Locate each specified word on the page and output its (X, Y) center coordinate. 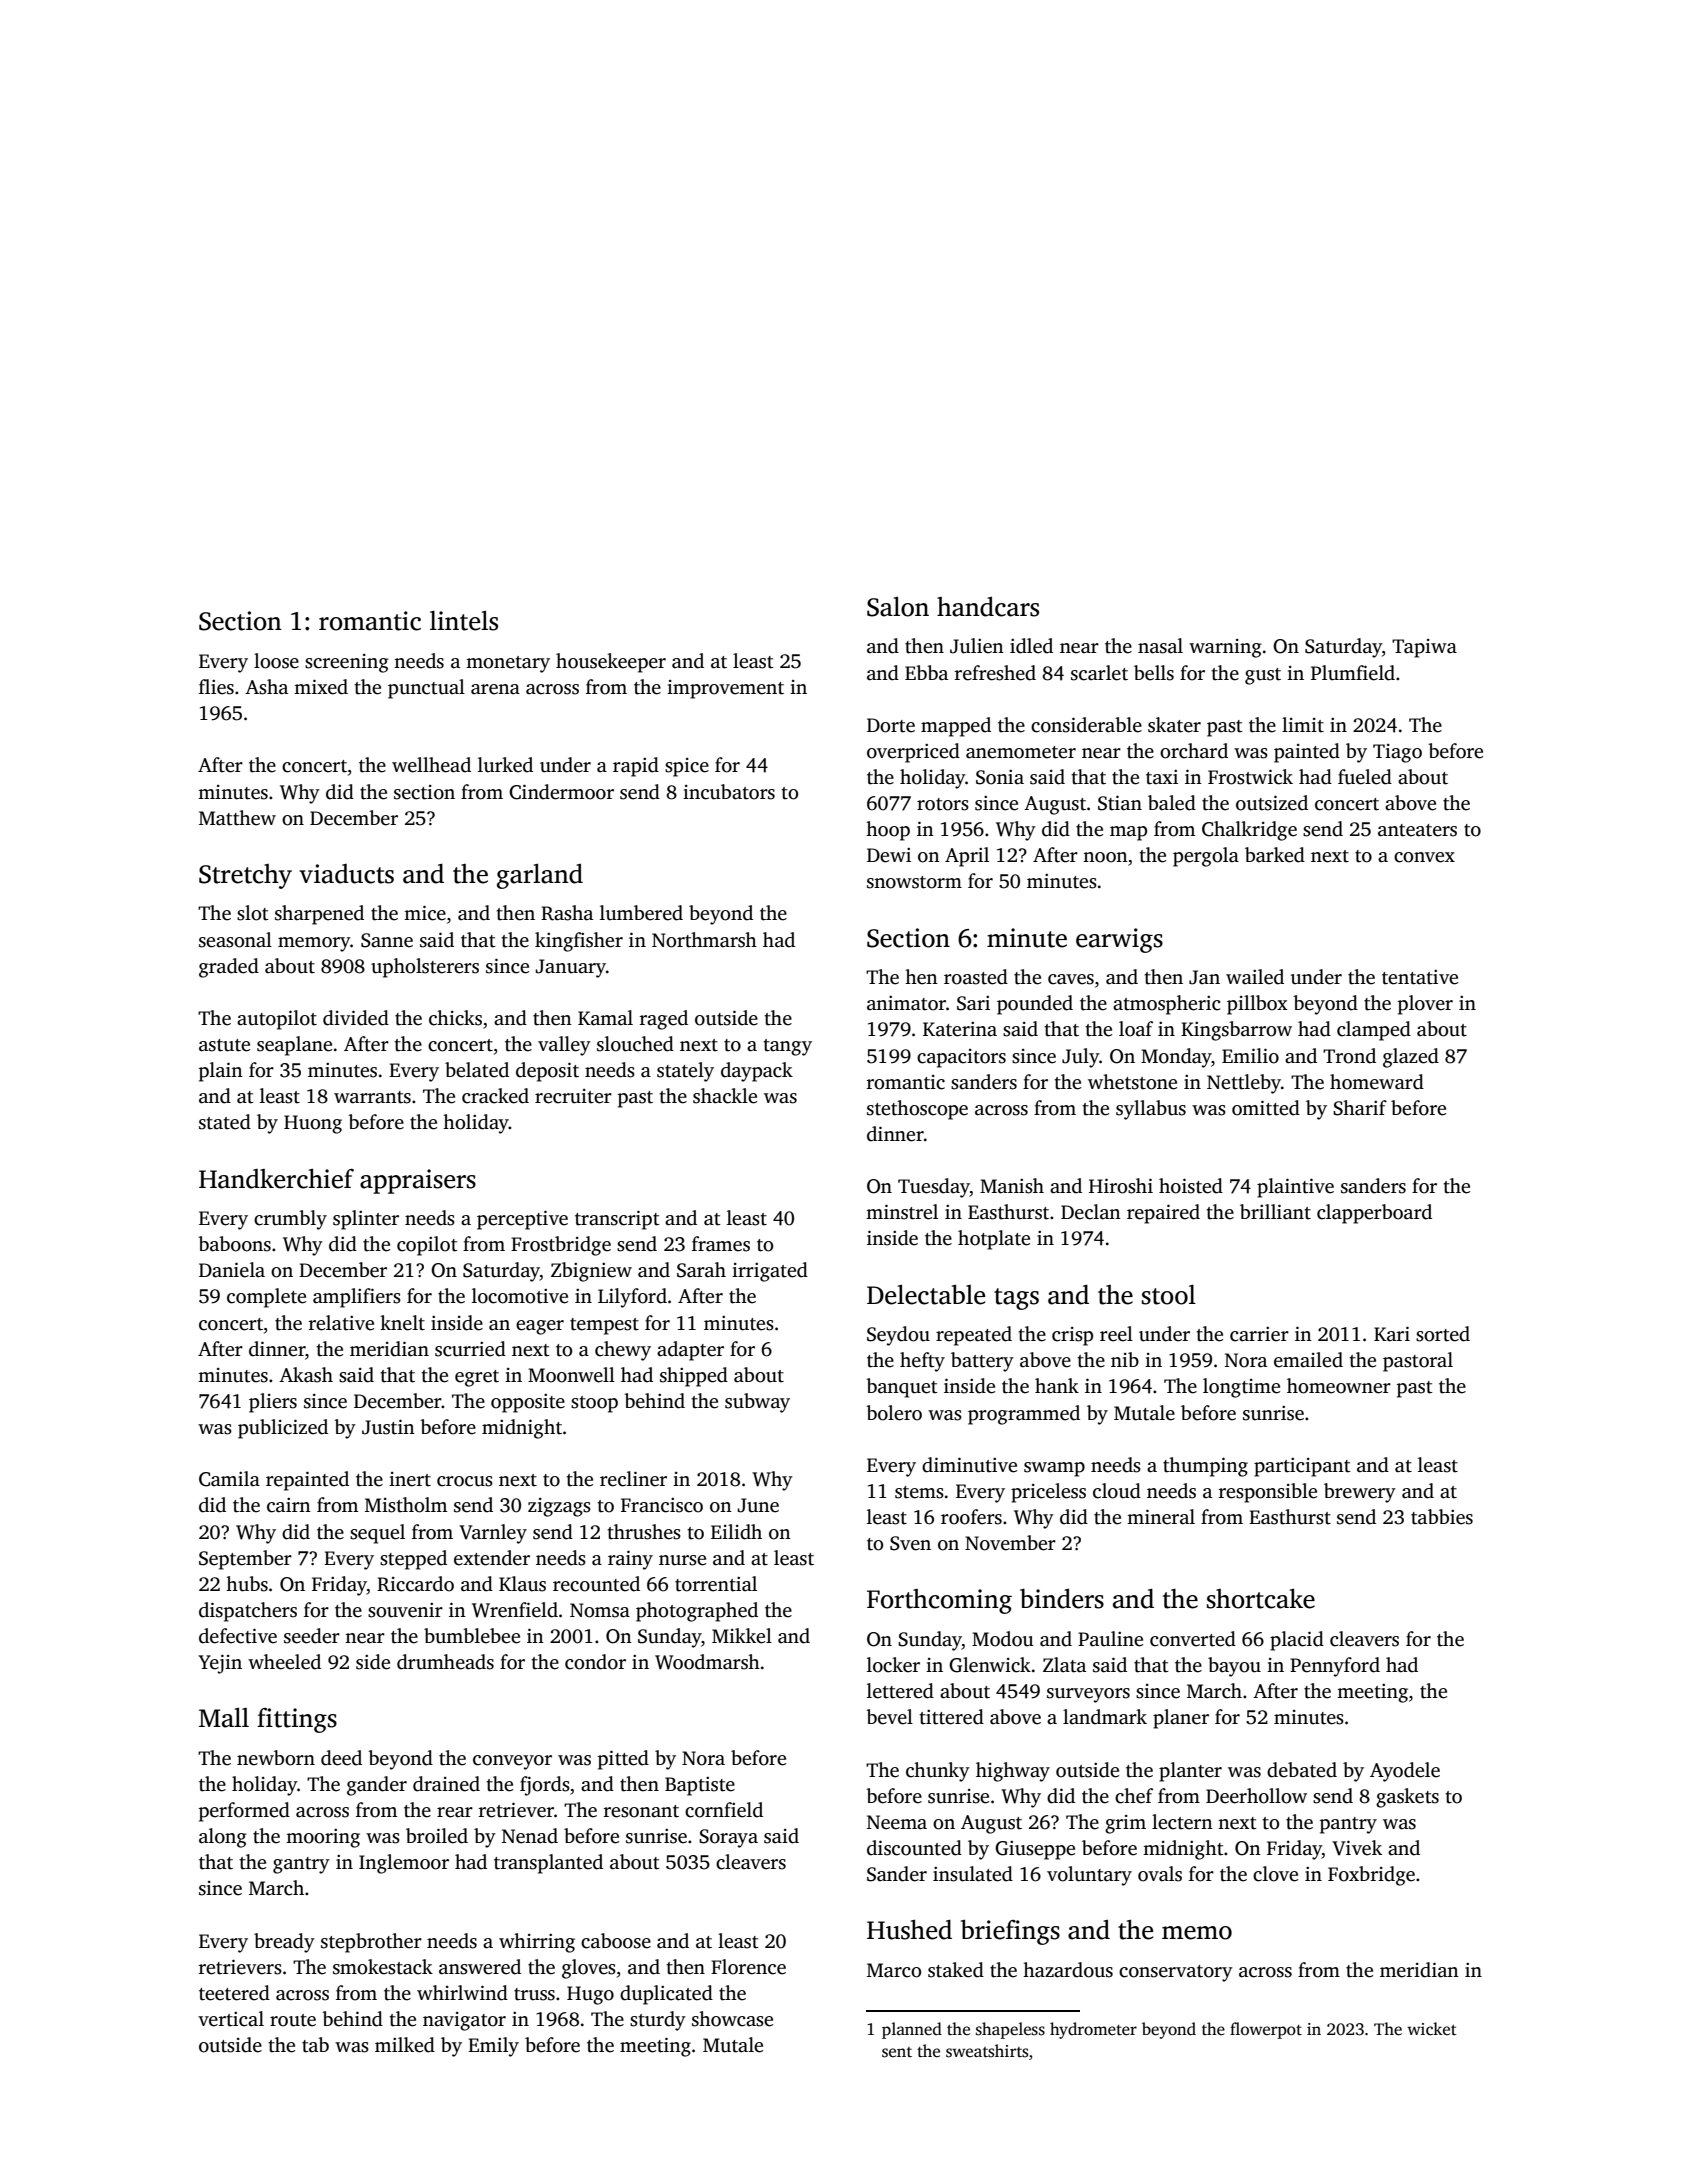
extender (492, 1558)
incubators (729, 792)
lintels (464, 621)
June (758, 1505)
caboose (616, 1941)
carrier (1259, 1334)
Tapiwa (1424, 648)
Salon (898, 607)
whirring (537, 1943)
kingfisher (579, 942)
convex (1424, 857)
